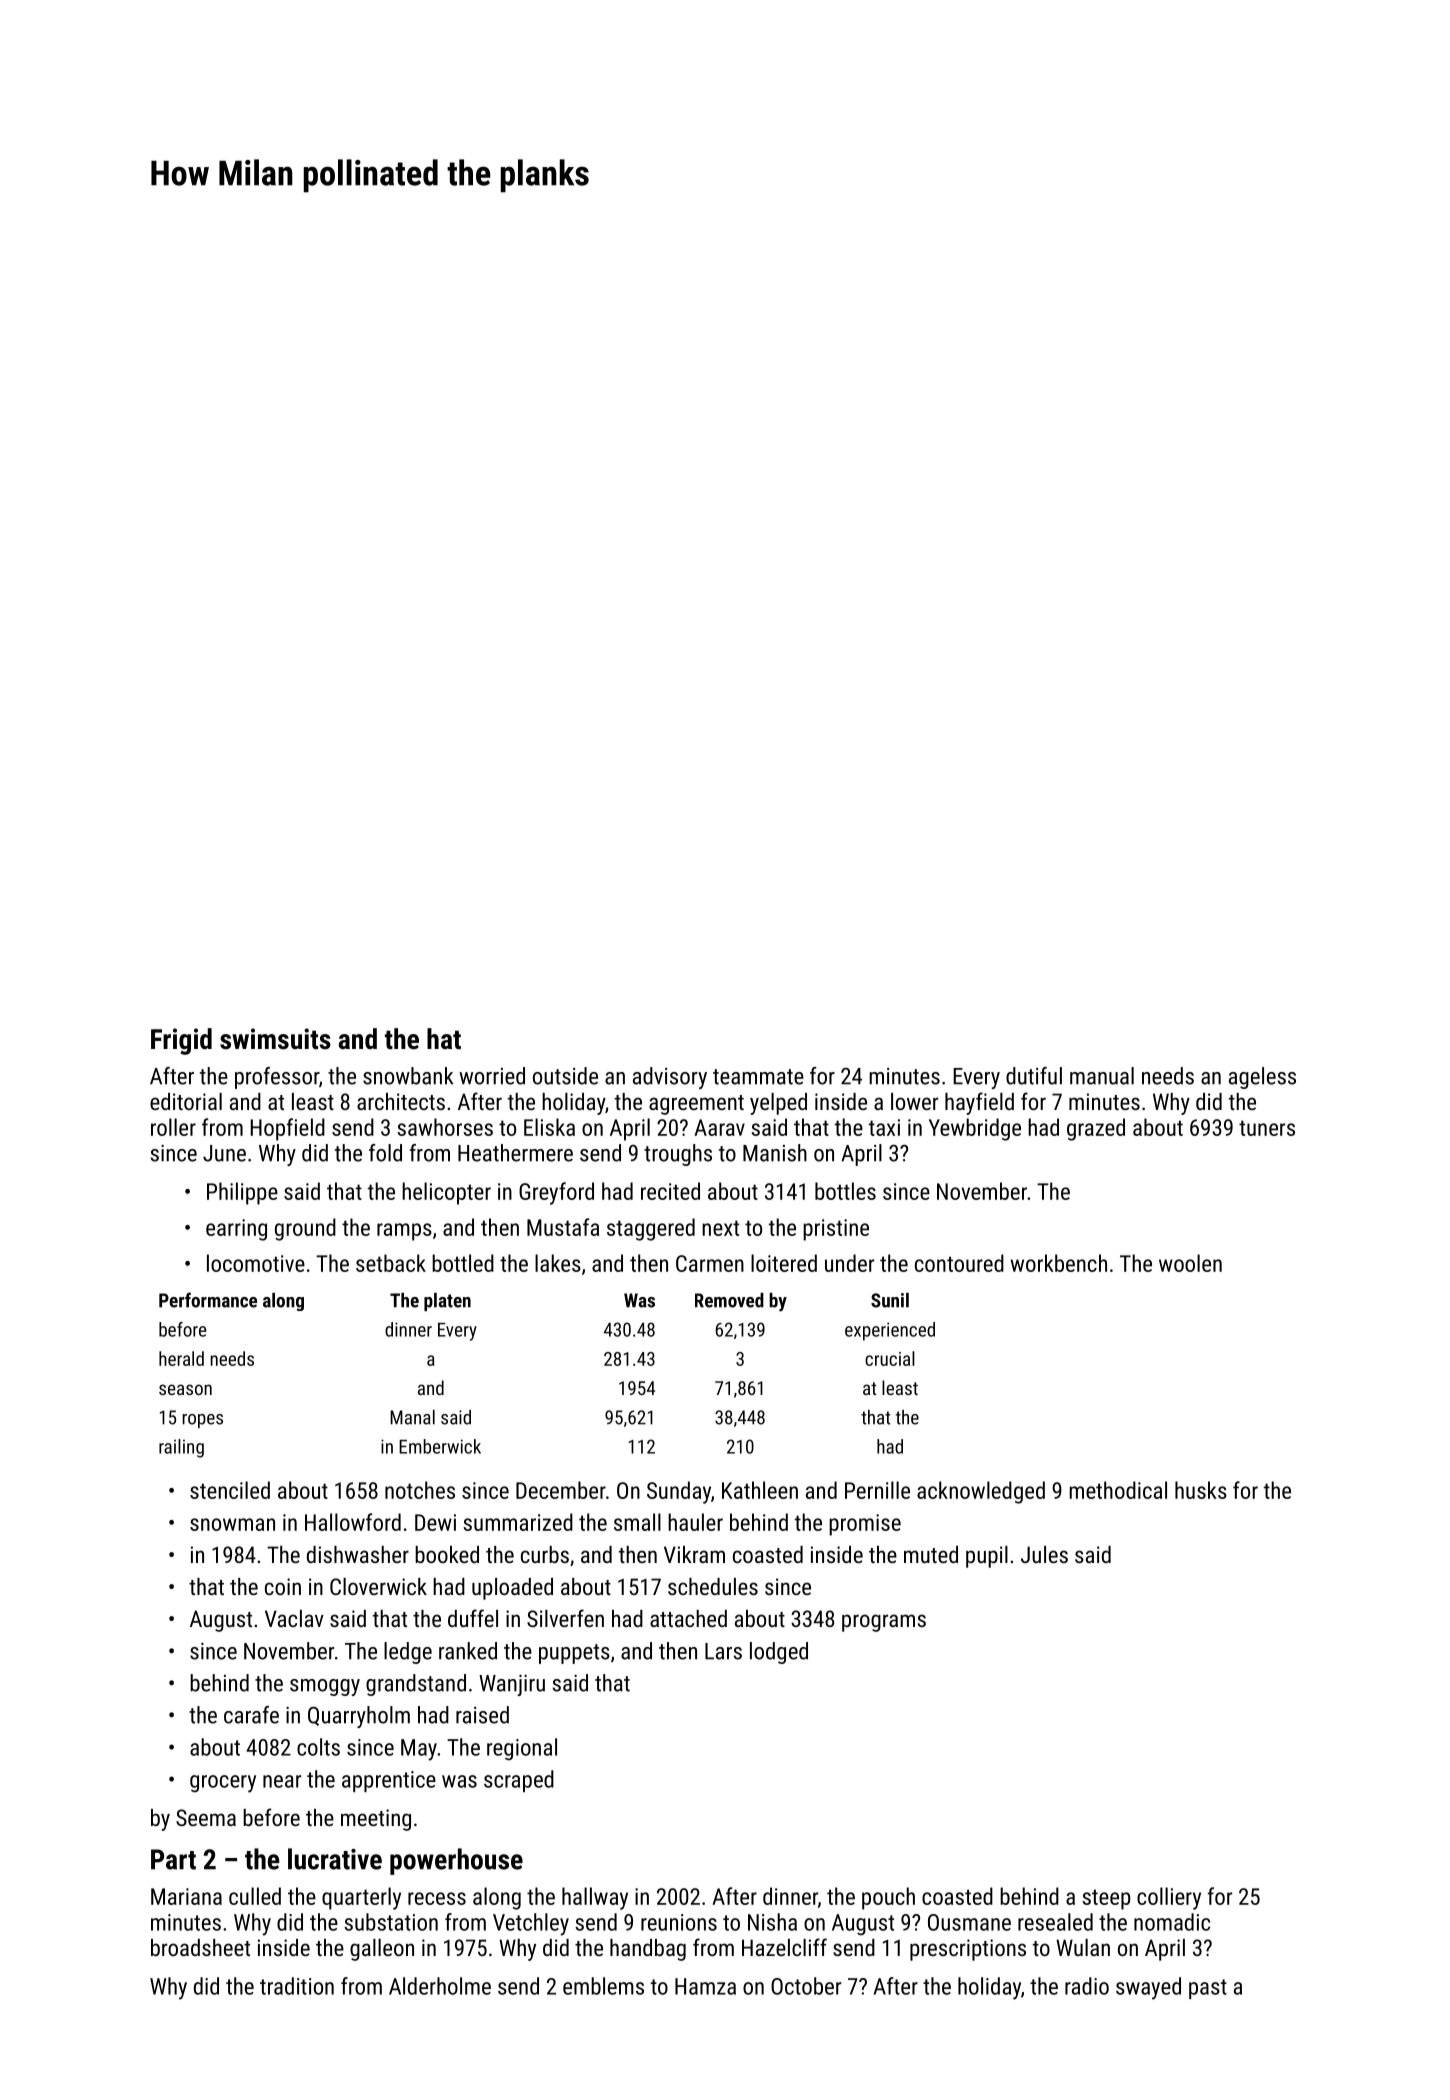  What do you see at coordinates (1201, 1490) in the page?
I see `husks` at bounding box center [1201, 1490].
